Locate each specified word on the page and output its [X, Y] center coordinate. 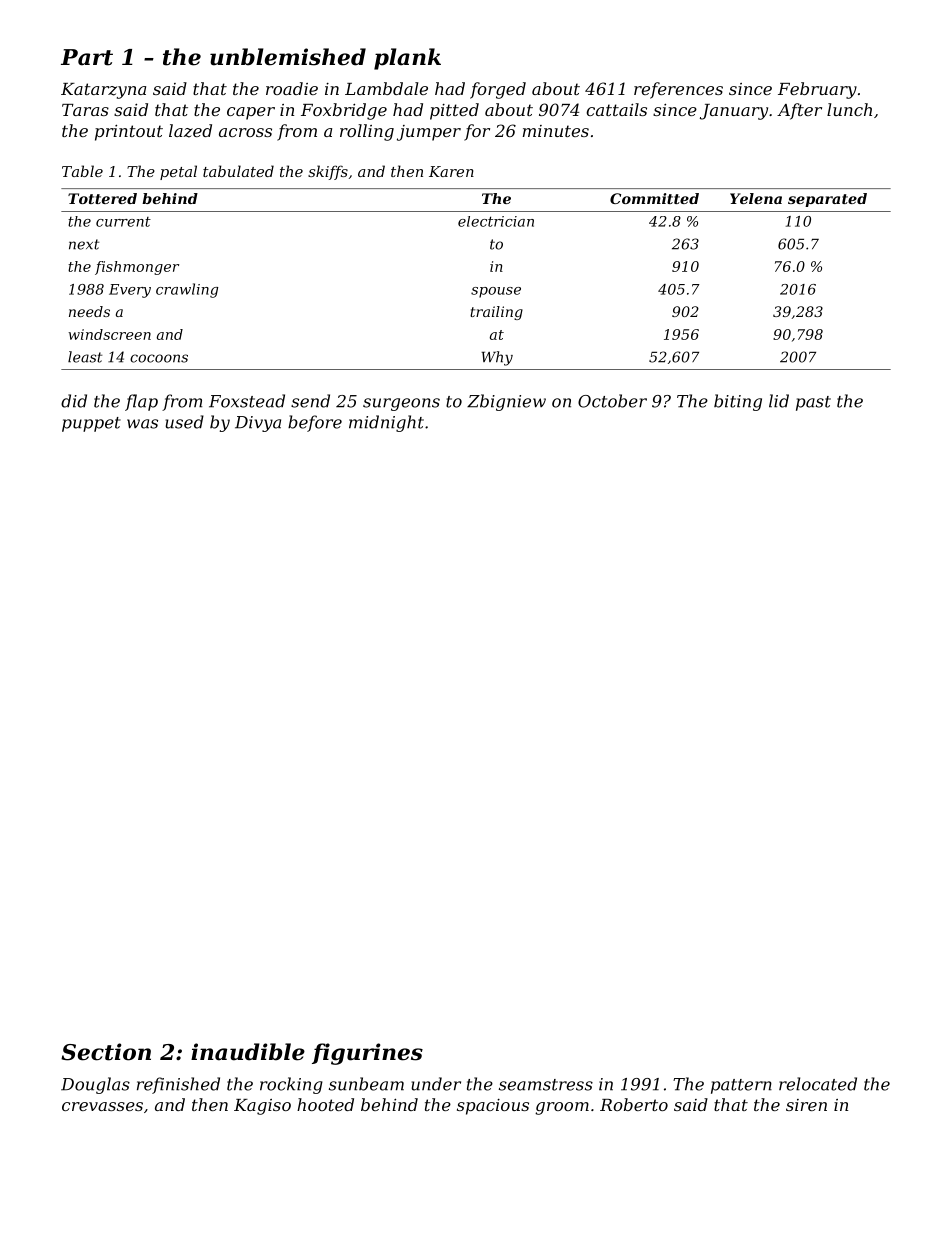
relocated [818, 1084]
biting [738, 402]
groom [562, 1108]
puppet [91, 424]
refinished [178, 1085]
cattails [616, 109]
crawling [187, 290]
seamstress [546, 1085]
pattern [741, 1086]
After [799, 111]
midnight [386, 423]
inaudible [248, 1052]
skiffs [328, 172]
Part [87, 57]
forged [498, 90]
